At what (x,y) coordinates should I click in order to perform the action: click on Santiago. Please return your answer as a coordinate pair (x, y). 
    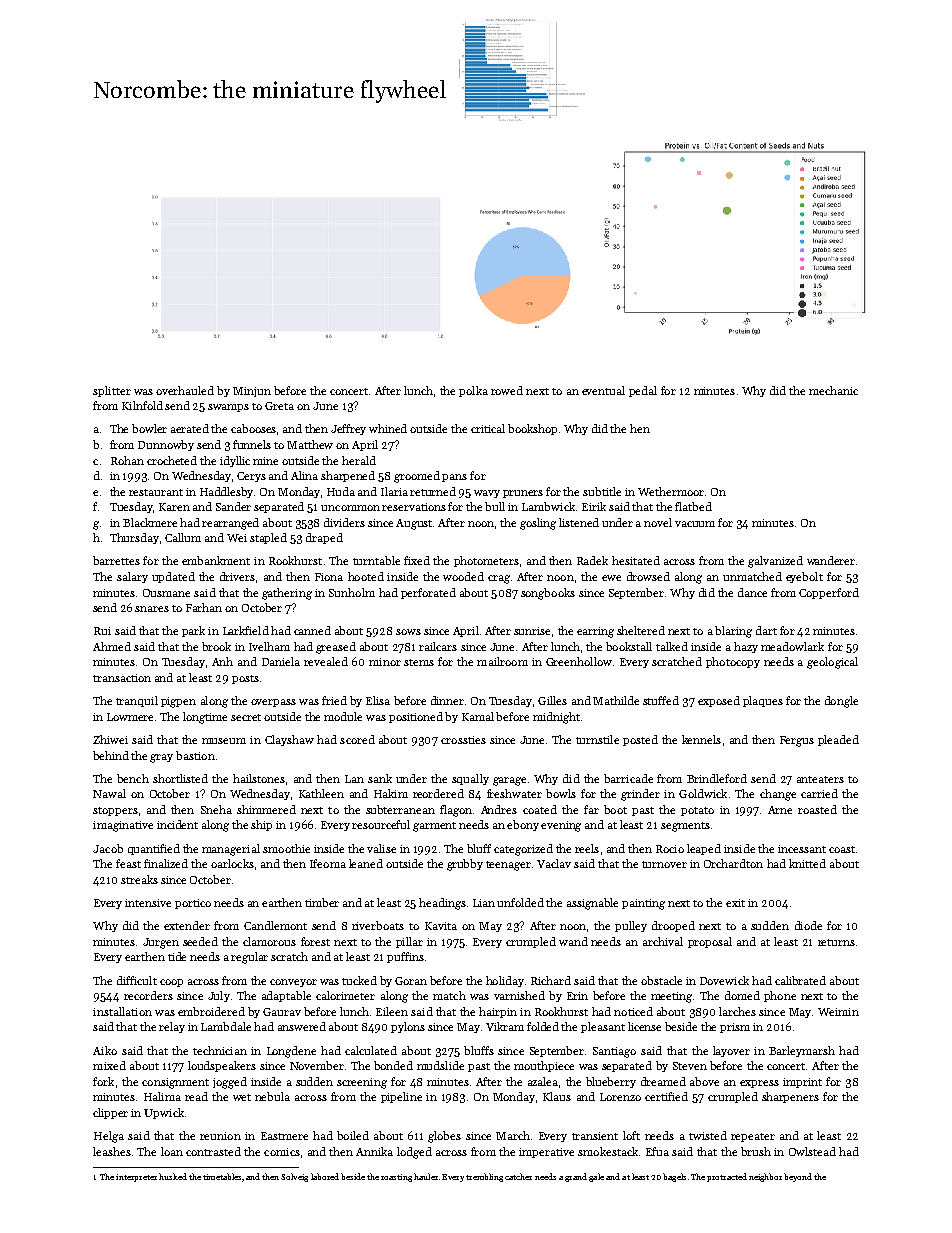
    Looking at the image, I should click on (614, 1052).
